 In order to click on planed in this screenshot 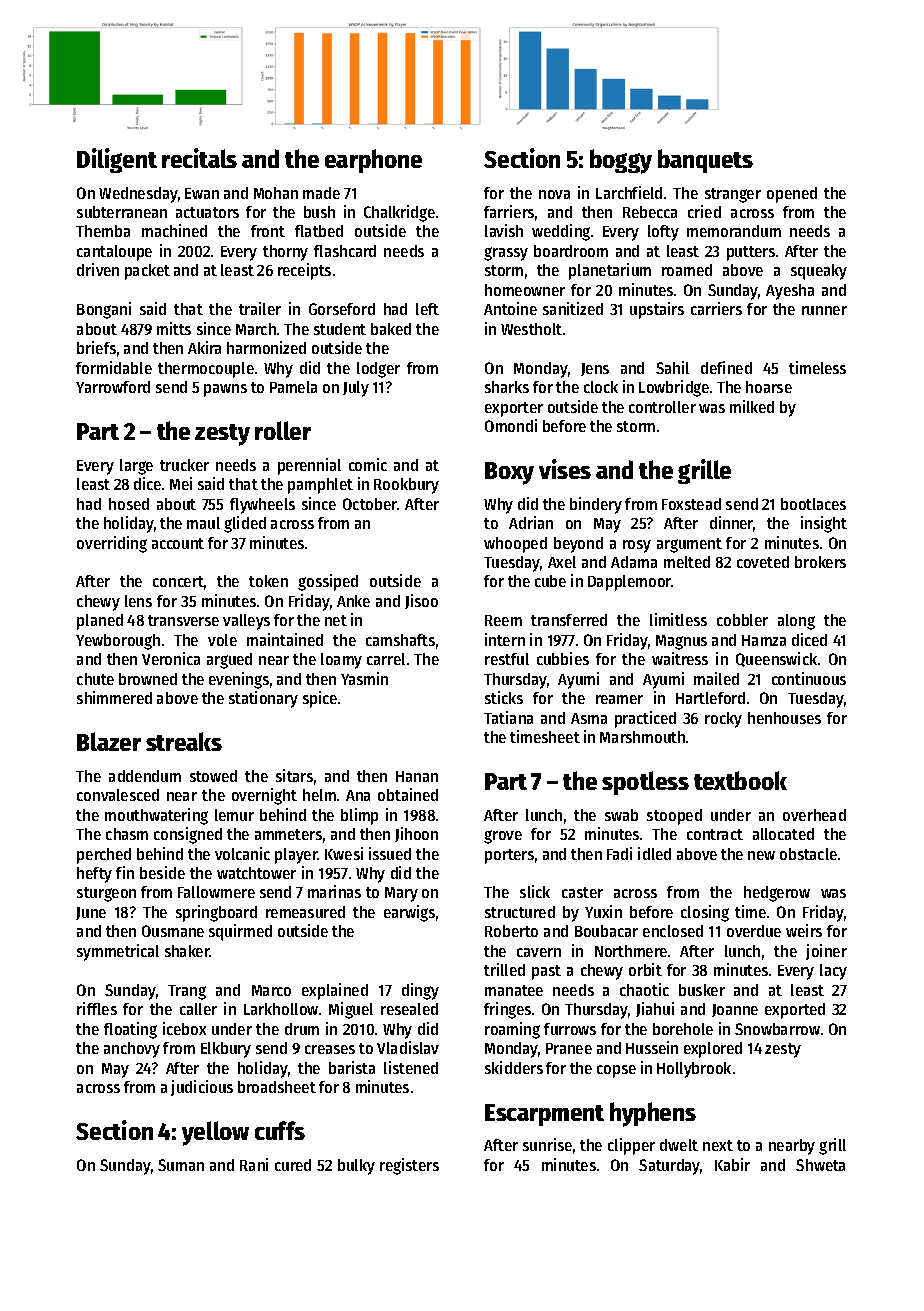, I will do `click(100, 622)`.
